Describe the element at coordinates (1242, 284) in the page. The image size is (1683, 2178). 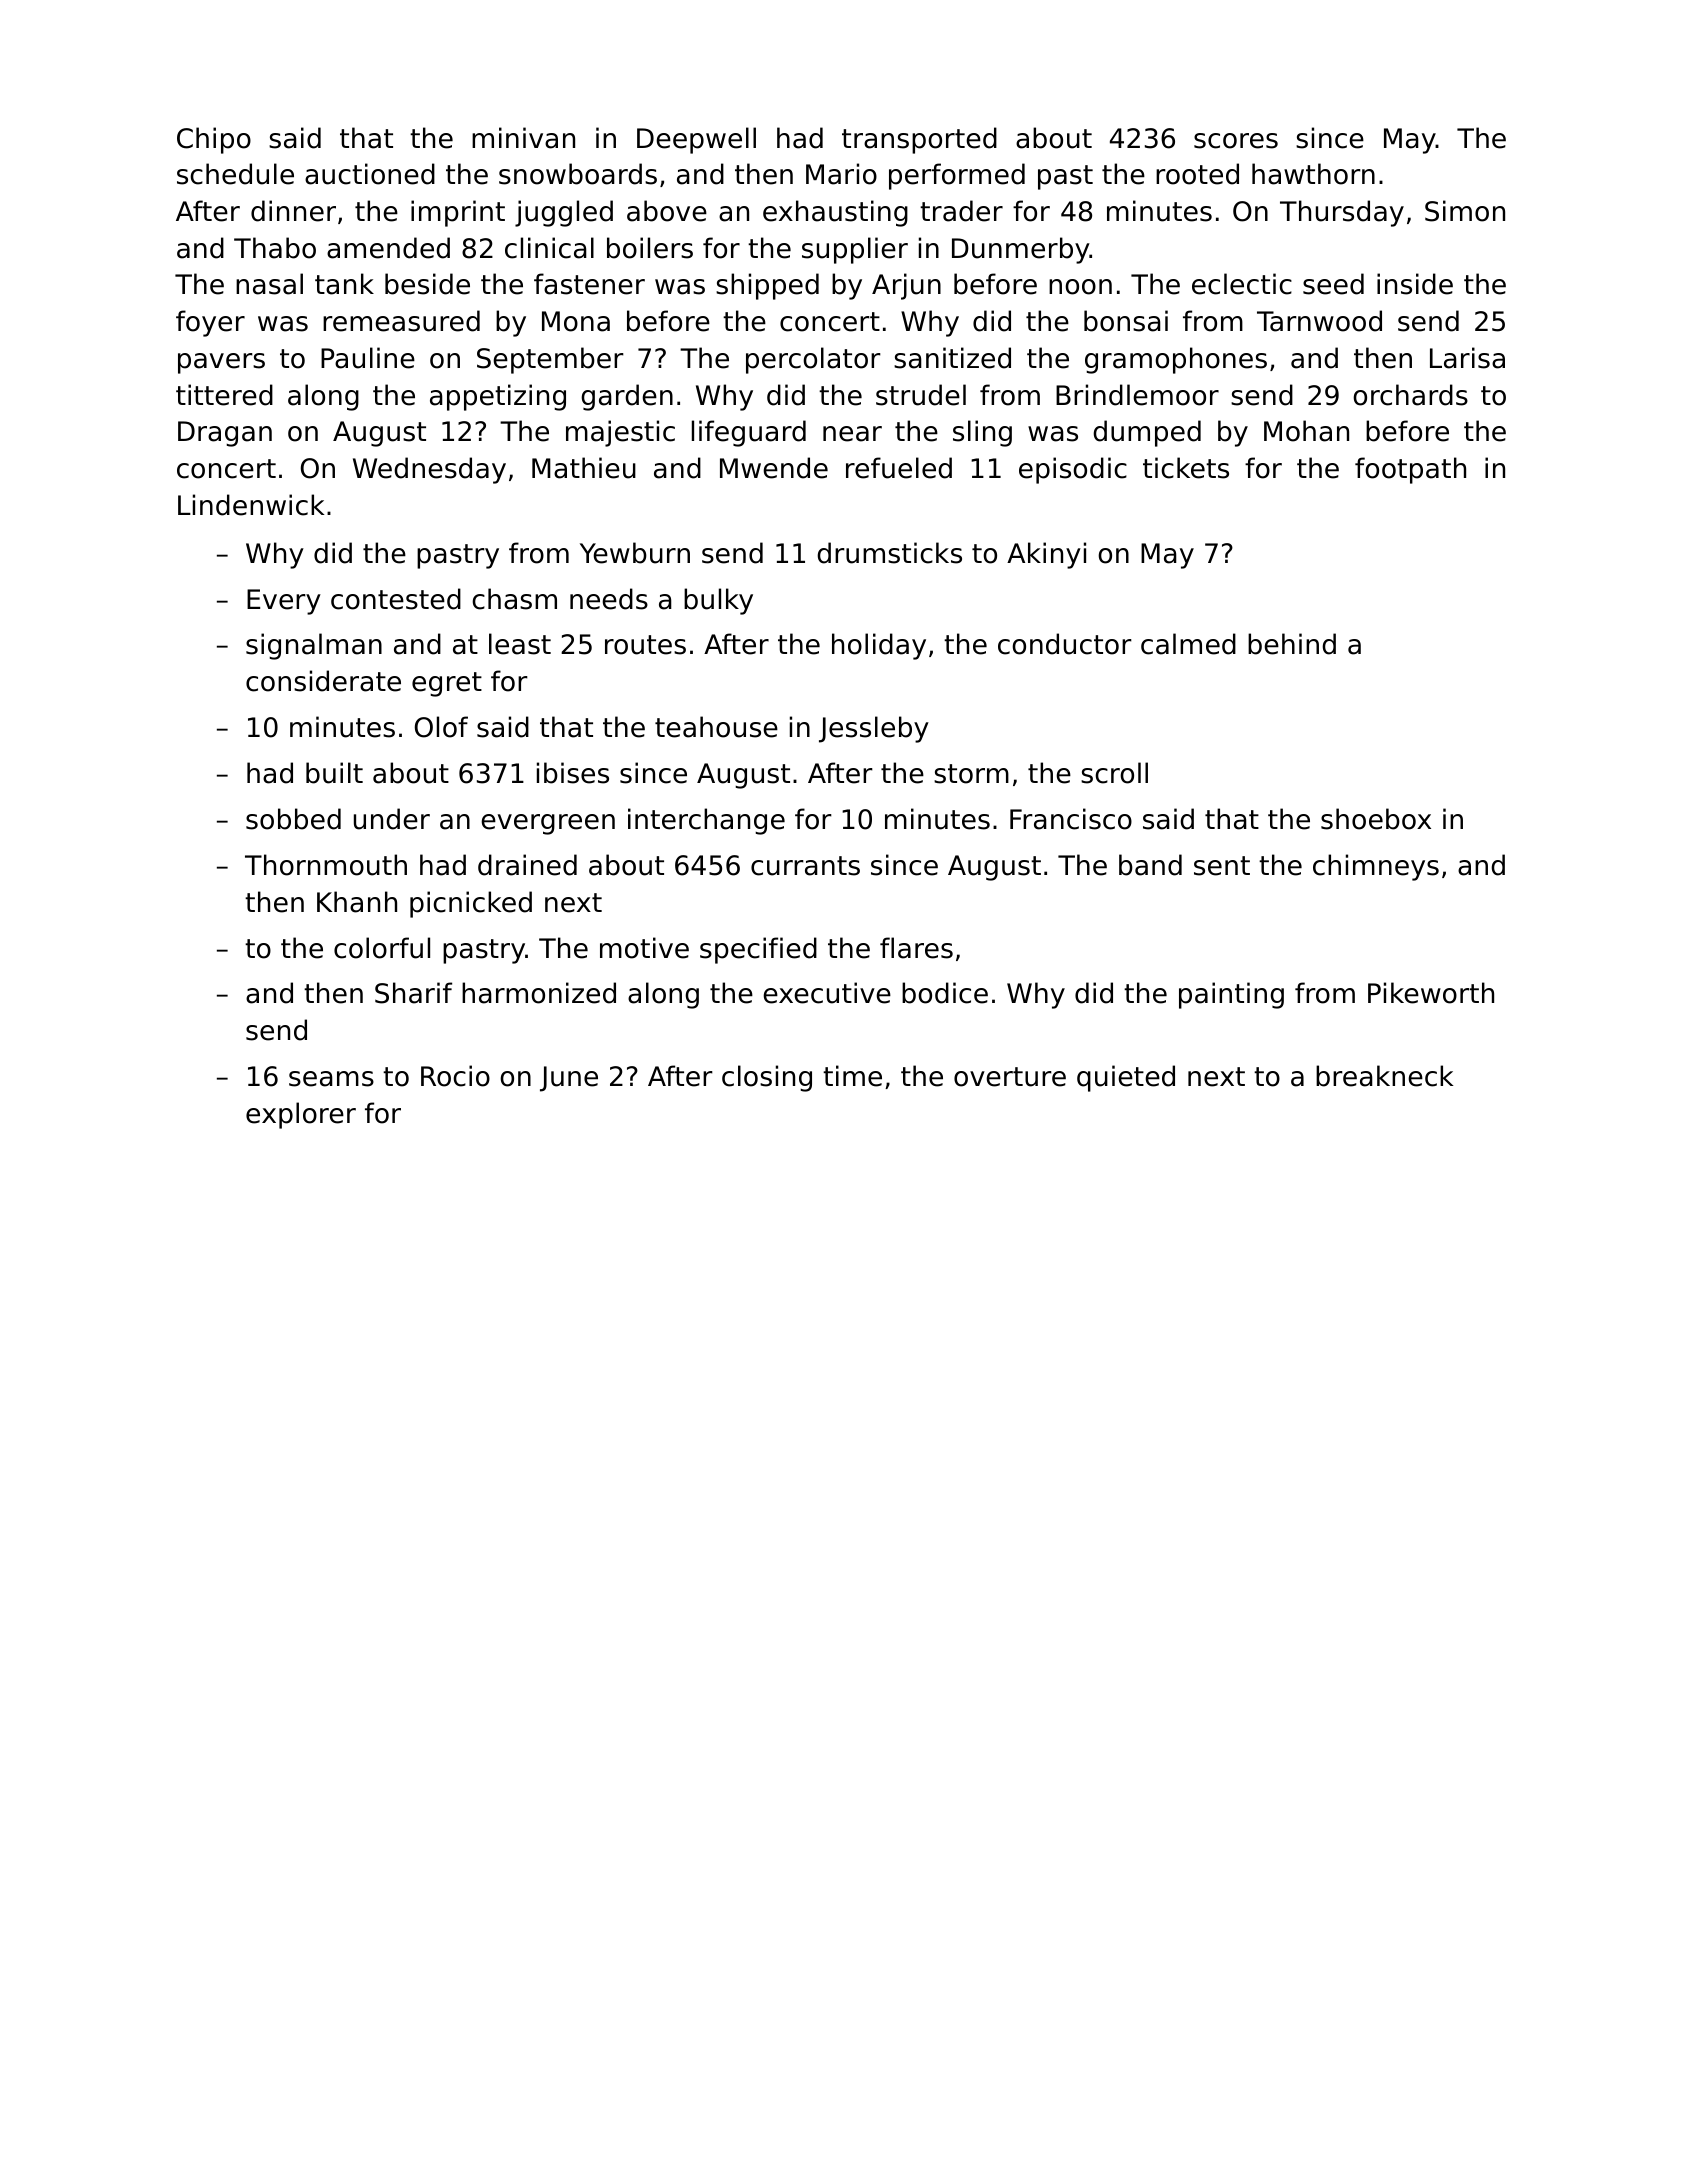
I see `eclectic` at that location.
